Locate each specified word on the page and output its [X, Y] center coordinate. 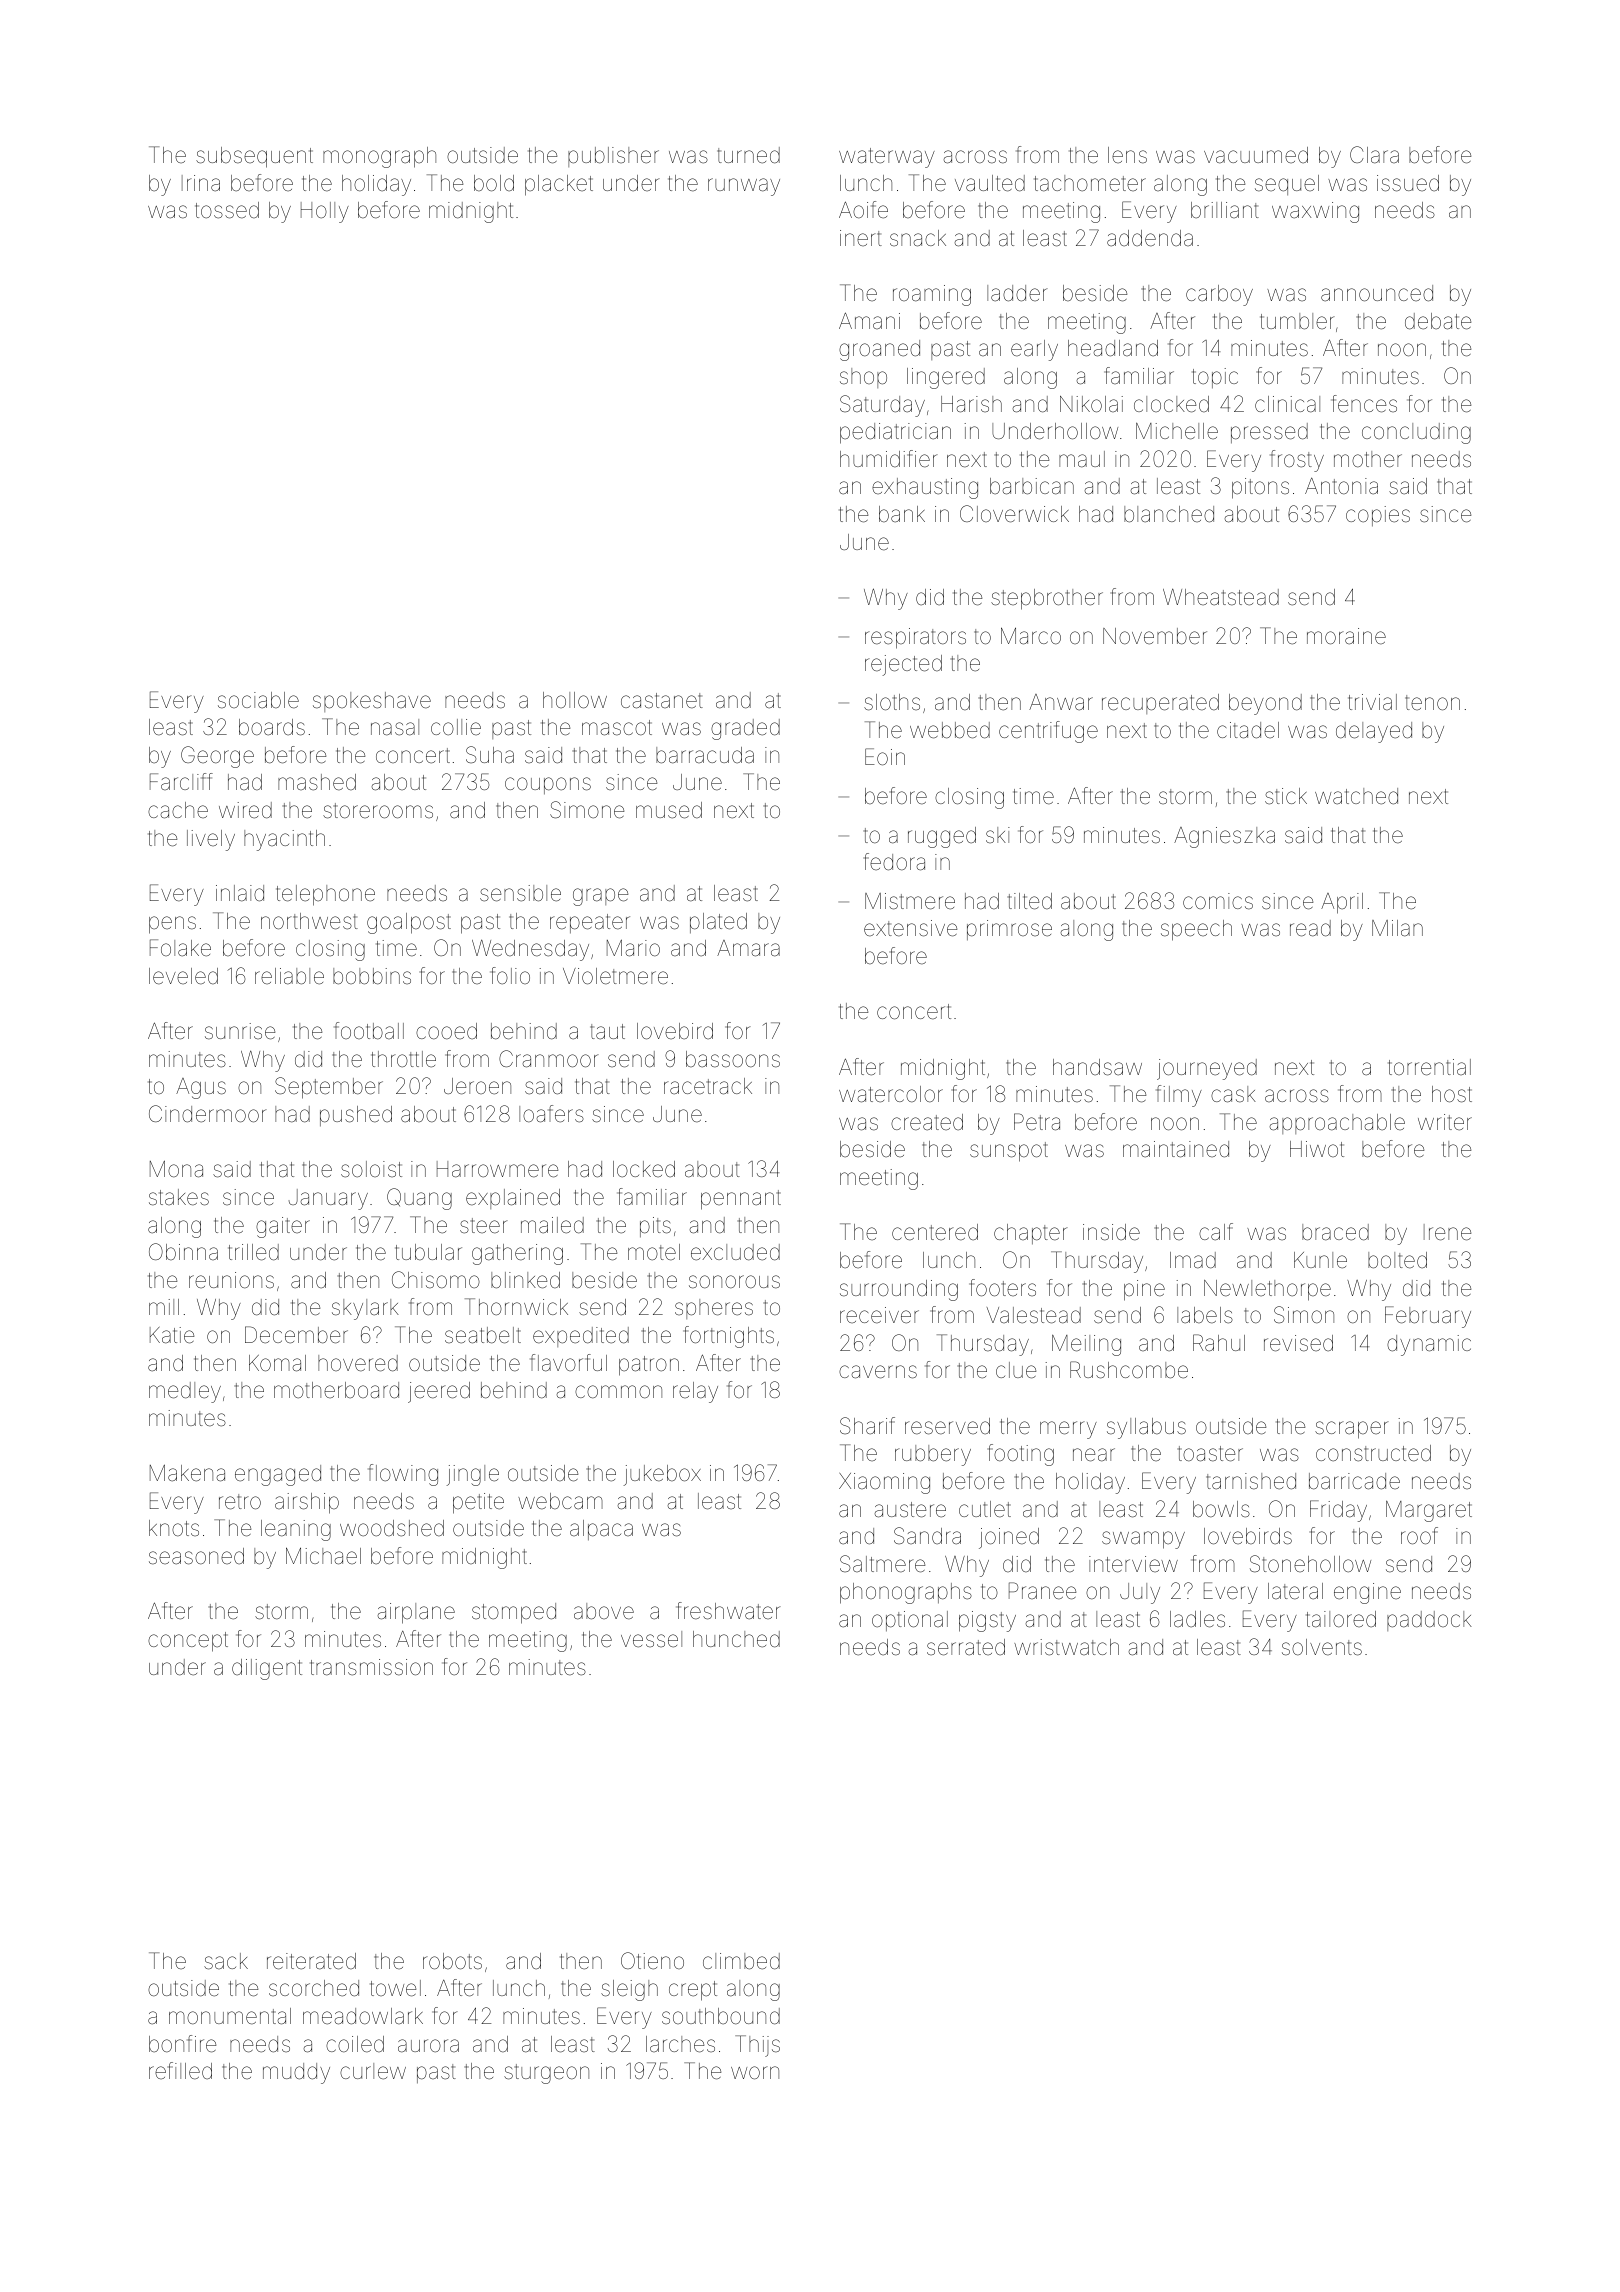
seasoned [196, 1556]
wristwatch [1066, 1647]
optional [910, 1621]
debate [1438, 321]
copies [1378, 516]
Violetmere [615, 976]
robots [452, 1961]
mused [669, 810]
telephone [325, 895]
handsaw [1097, 1067]
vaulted [990, 183]
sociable [258, 700]
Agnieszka [1224, 837]
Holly [325, 212]
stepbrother [1047, 599]
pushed [356, 1116]
